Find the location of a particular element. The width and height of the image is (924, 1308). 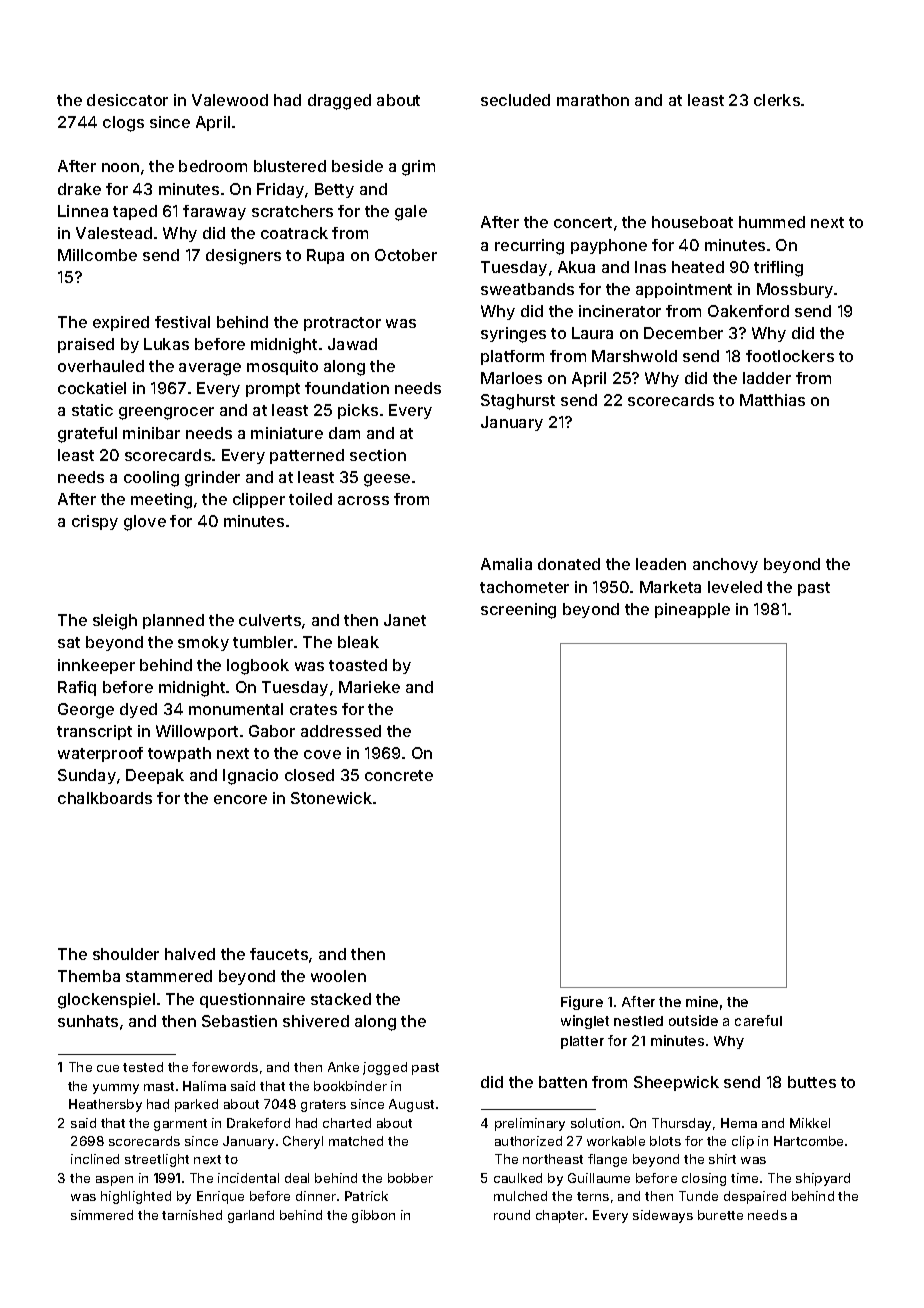

garland is located at coordinates (251, 1216).
